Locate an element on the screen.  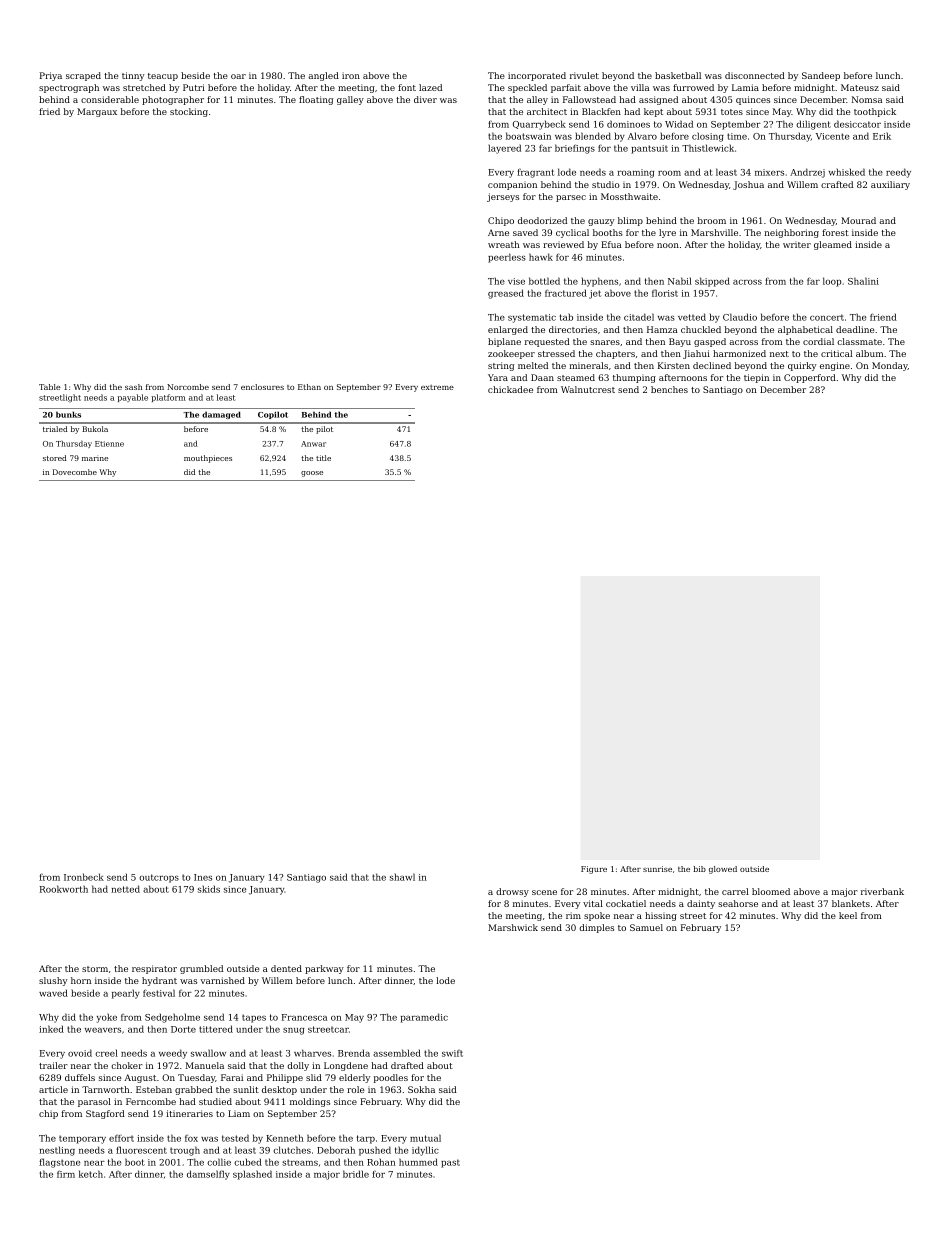
Priya is located at coordinates (51, 76).
